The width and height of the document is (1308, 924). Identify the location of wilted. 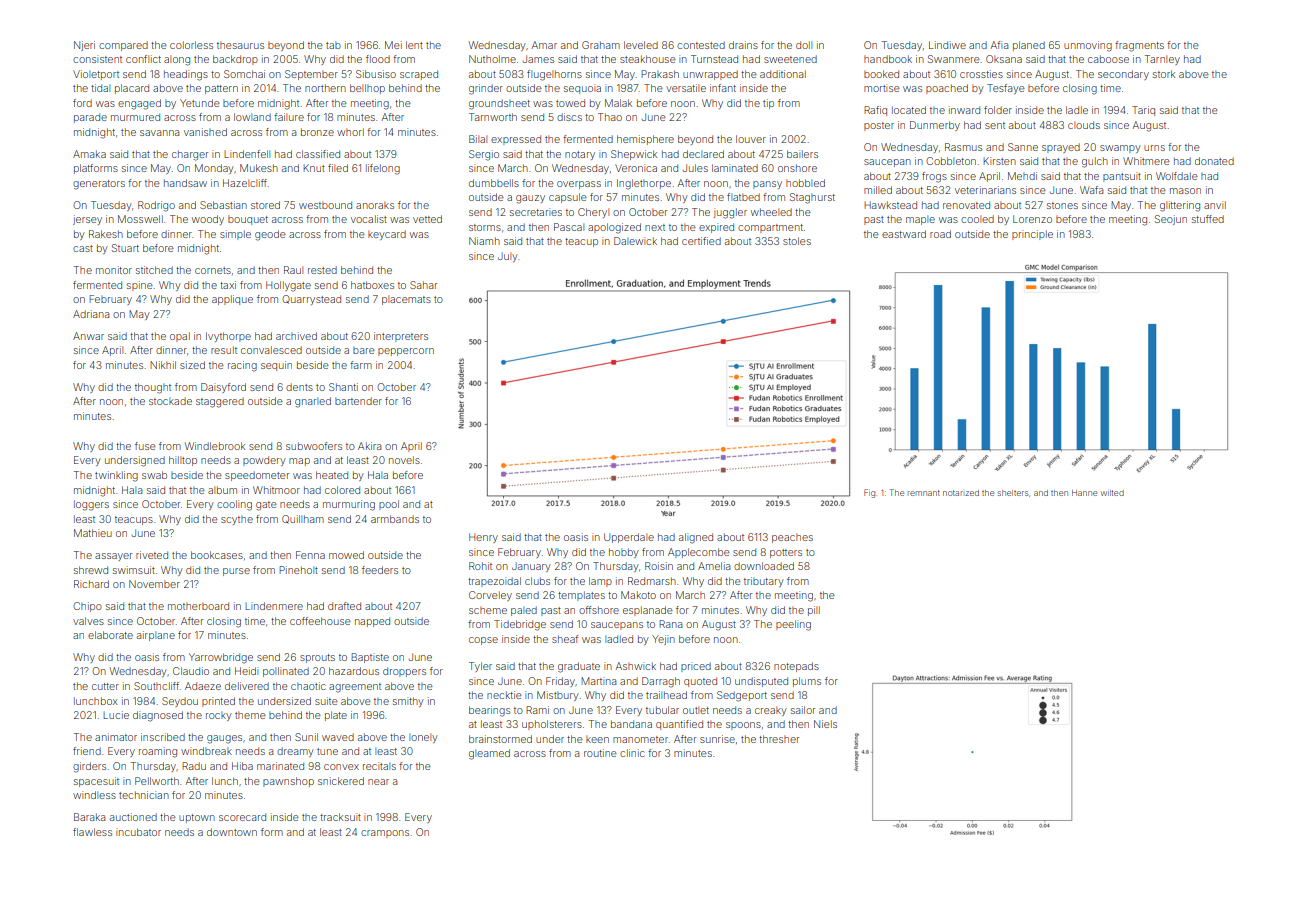
(1112, 493).
